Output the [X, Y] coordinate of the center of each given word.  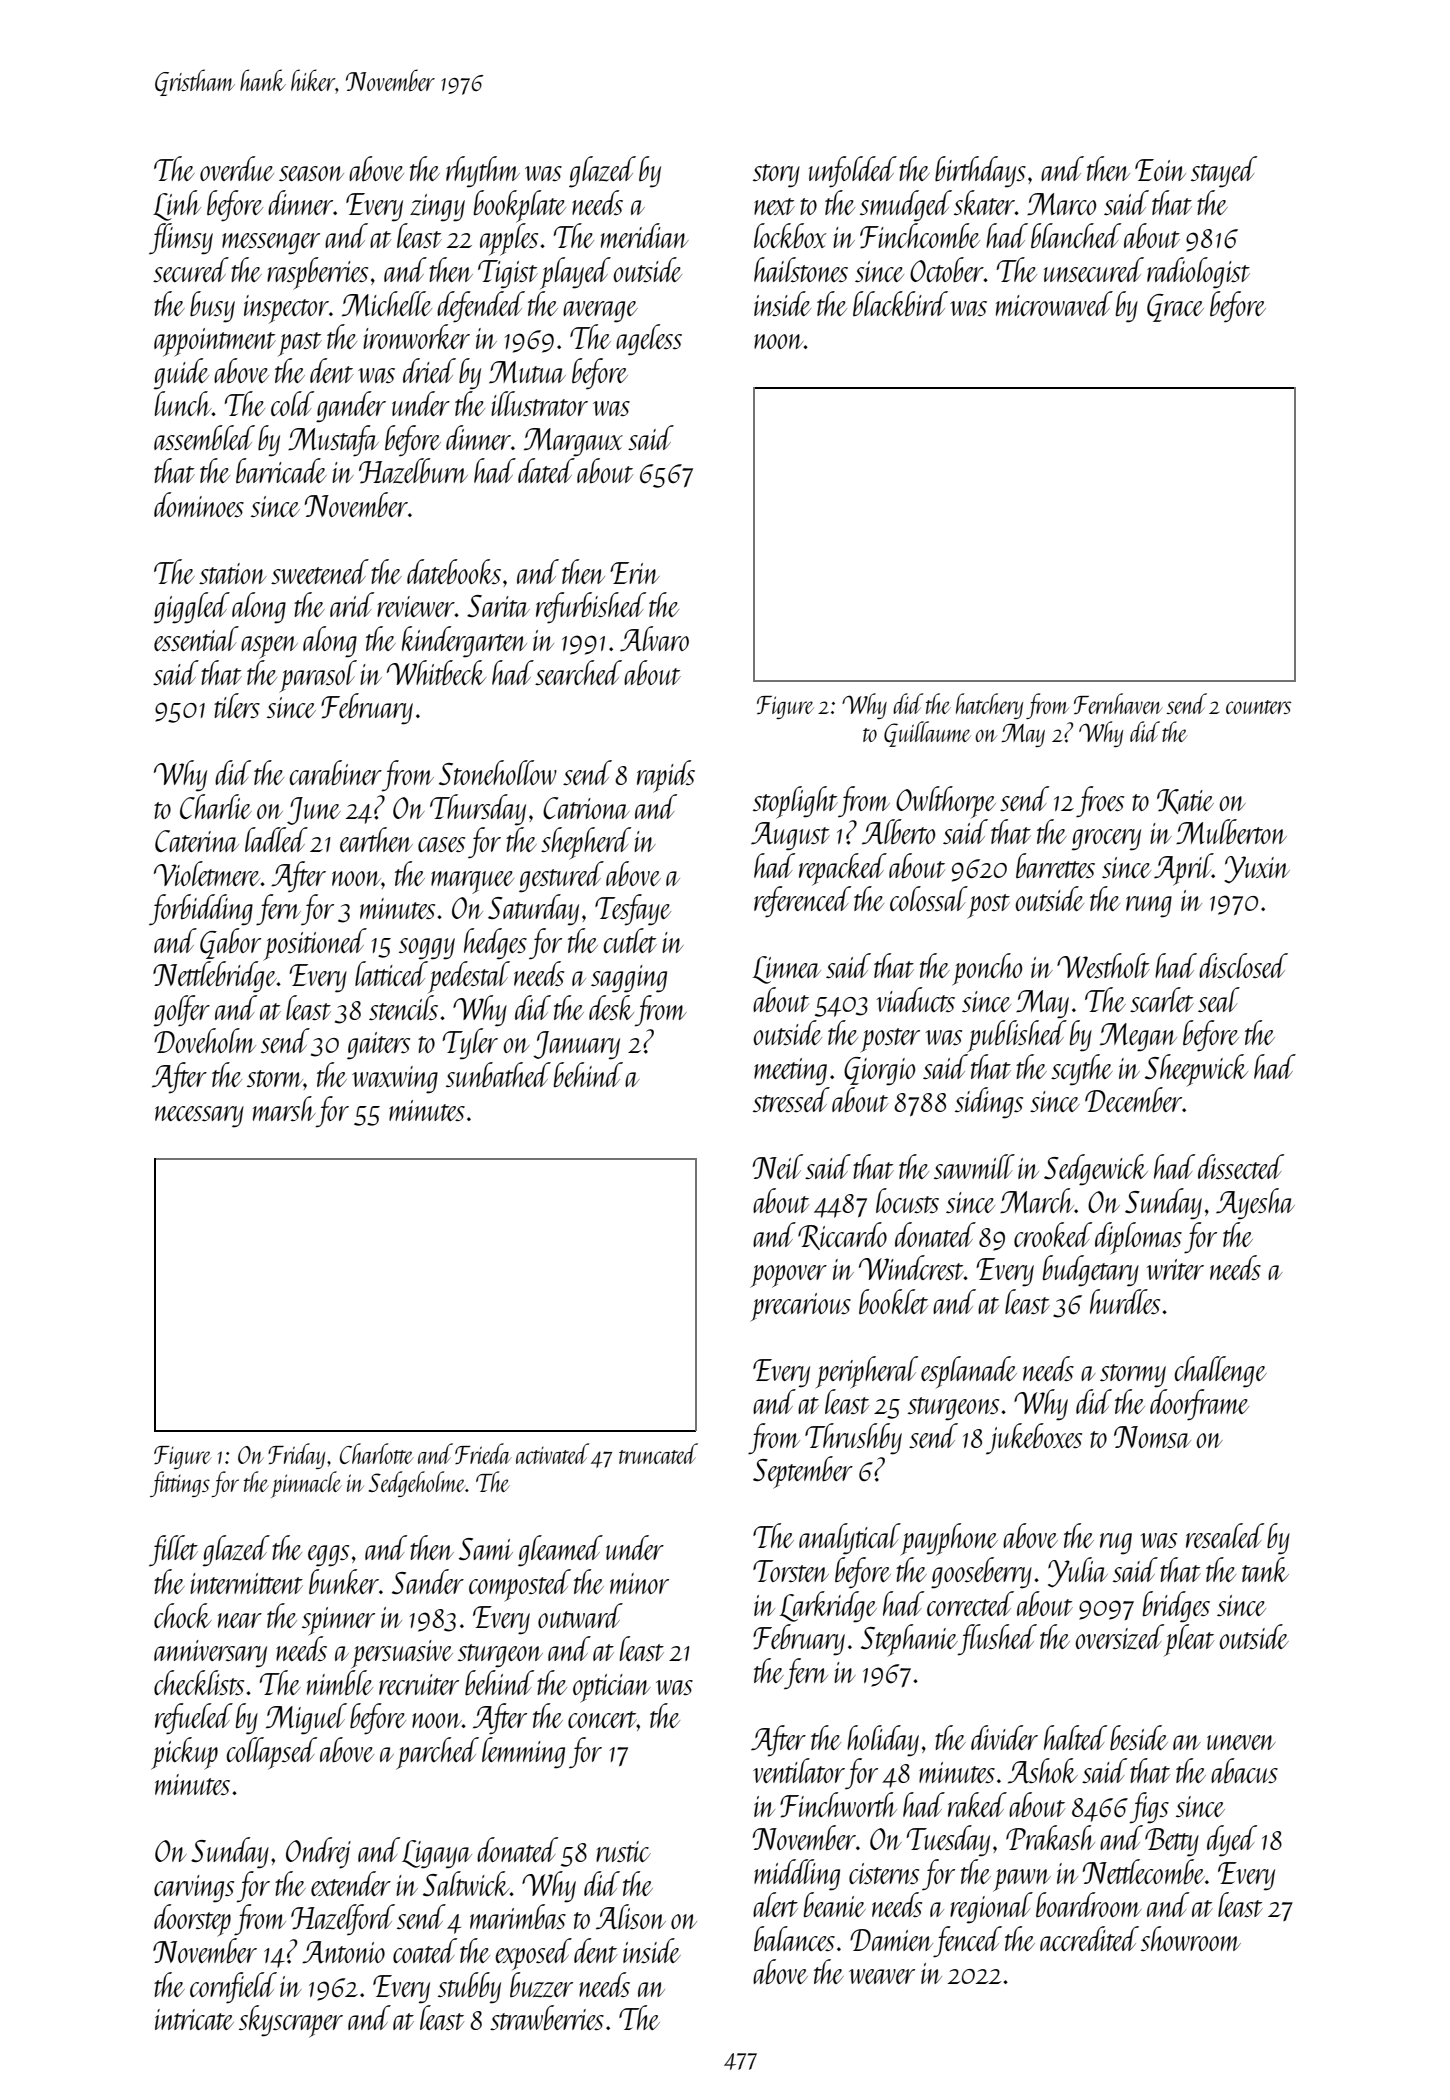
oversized [1119, 1637]
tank [1265, 1569]
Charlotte [377, 1453]
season [311, 173]
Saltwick [466, 1883]
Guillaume [927, 734]
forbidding [201, 910]
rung [1149, 907]
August [790, 836]
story [776, 176]
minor [639, 1583]
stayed [1224, 172]
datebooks [454, 571]
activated [552, 1453]
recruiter [419, 1684]
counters [1258, 707]
